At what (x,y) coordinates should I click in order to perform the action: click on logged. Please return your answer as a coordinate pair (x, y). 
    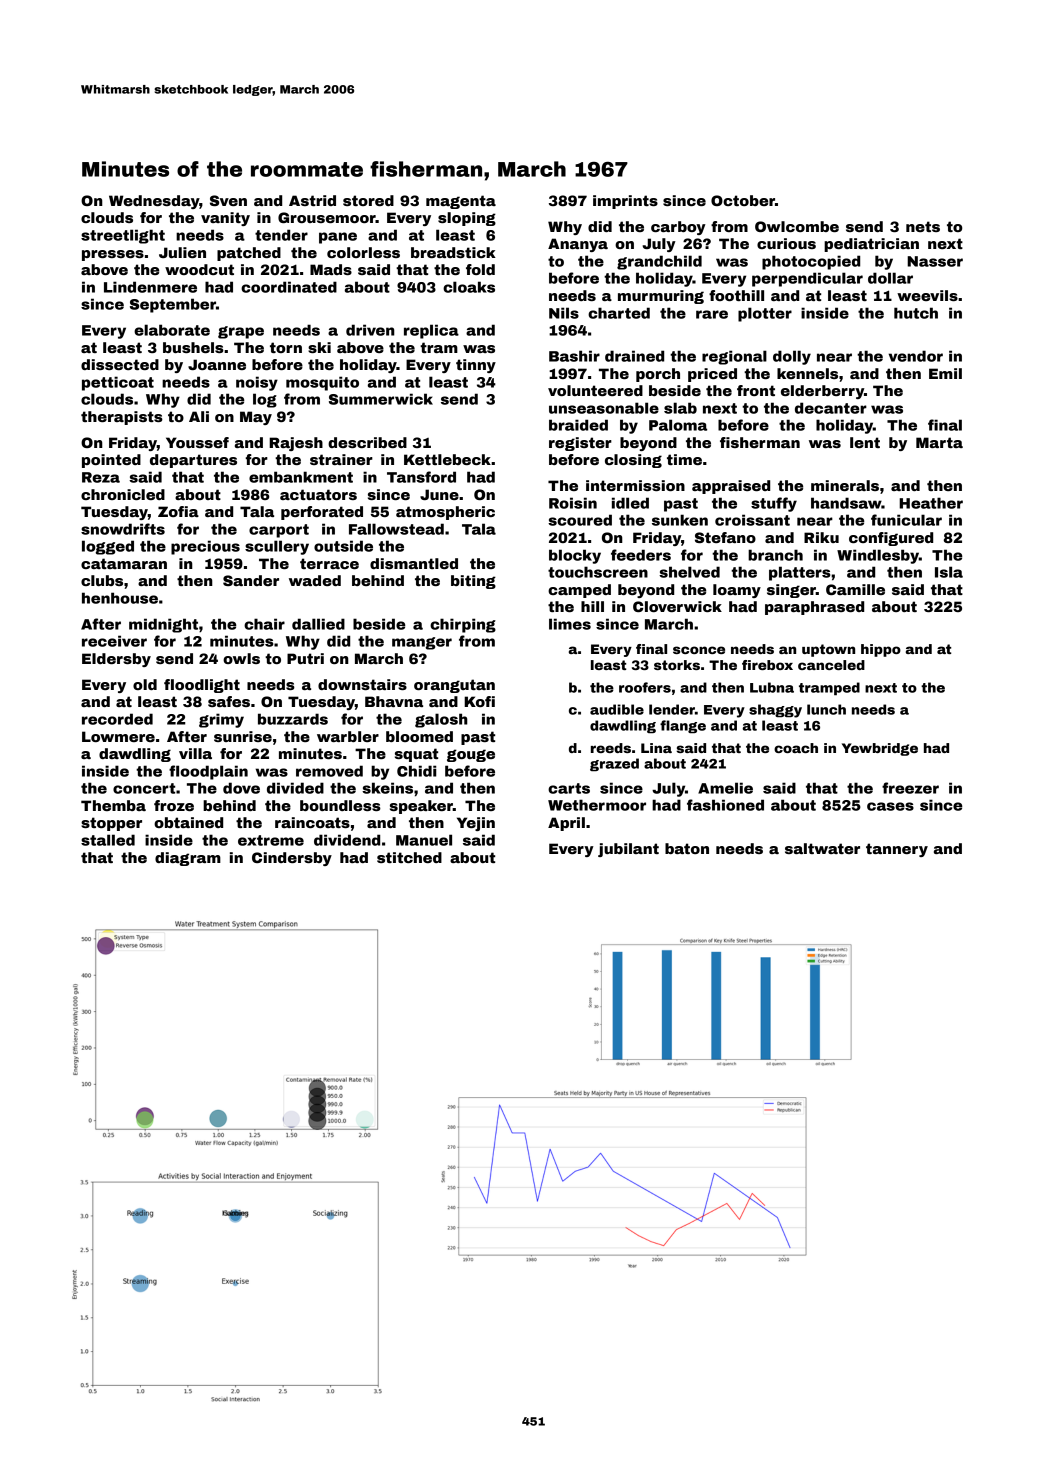
    Looking at the image, I should click on (108, 547).
